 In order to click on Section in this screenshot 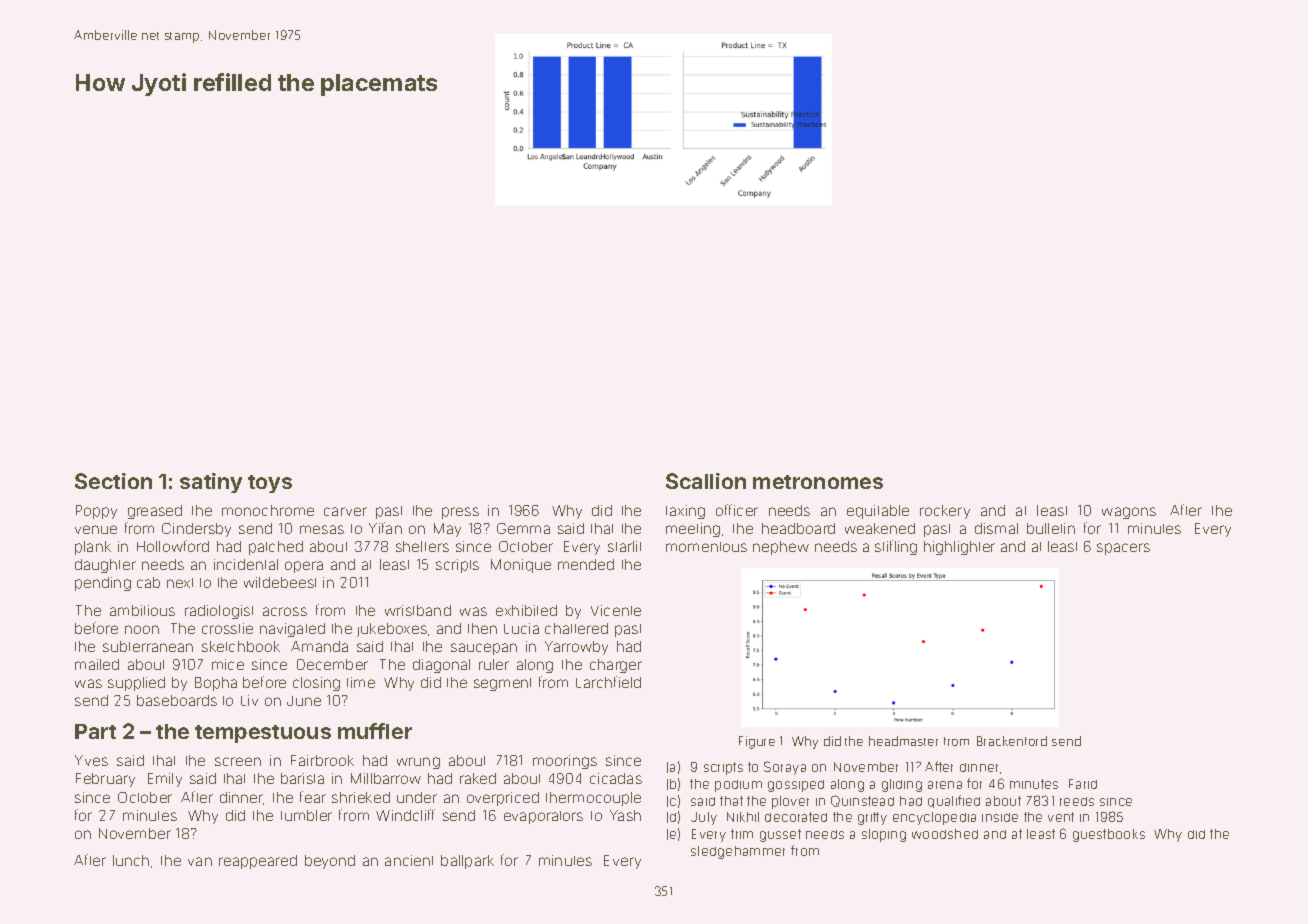, I will do `click(113, 481)`.
